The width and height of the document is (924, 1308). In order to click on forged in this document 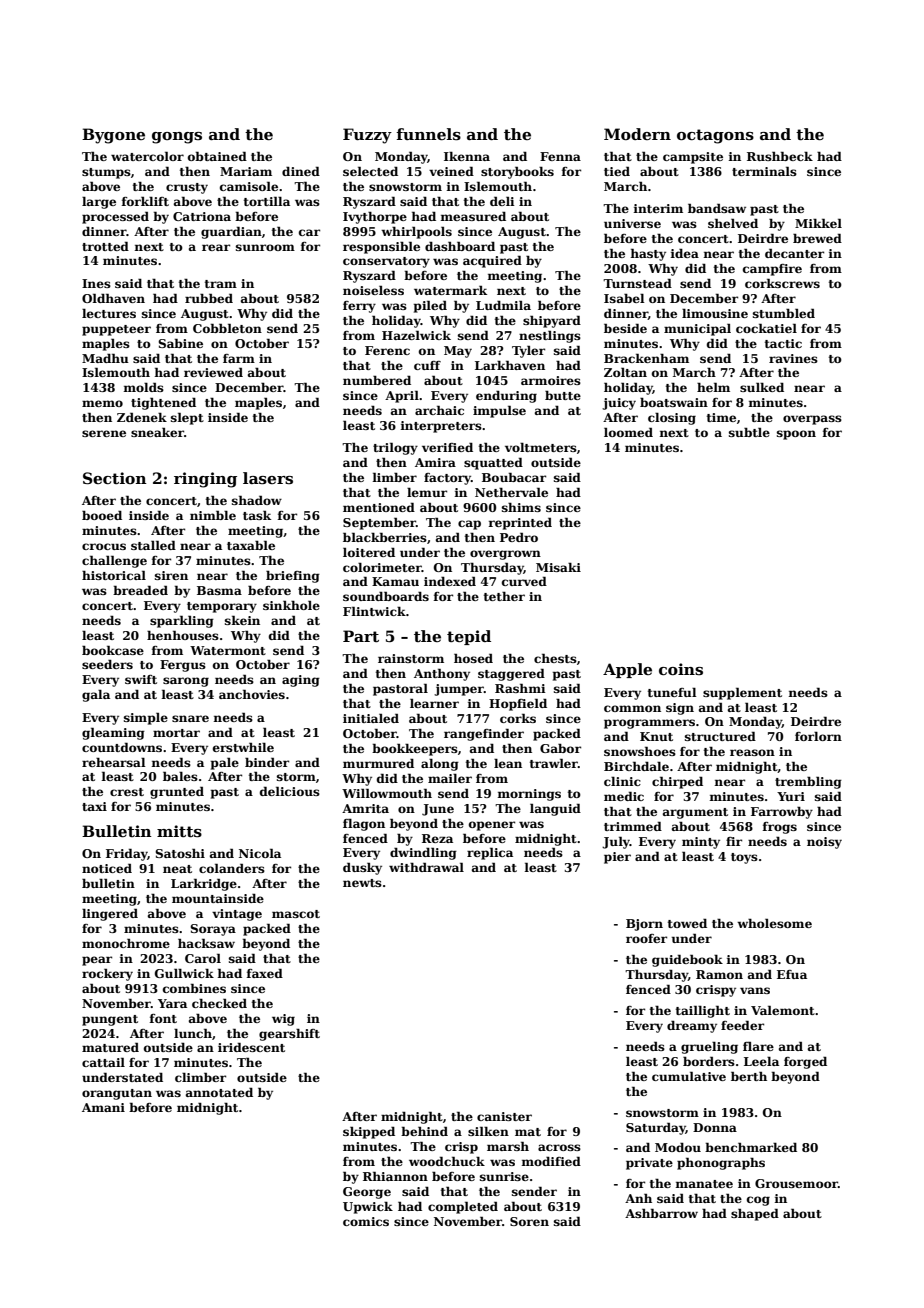, I will do `click(805, 1062)`.
